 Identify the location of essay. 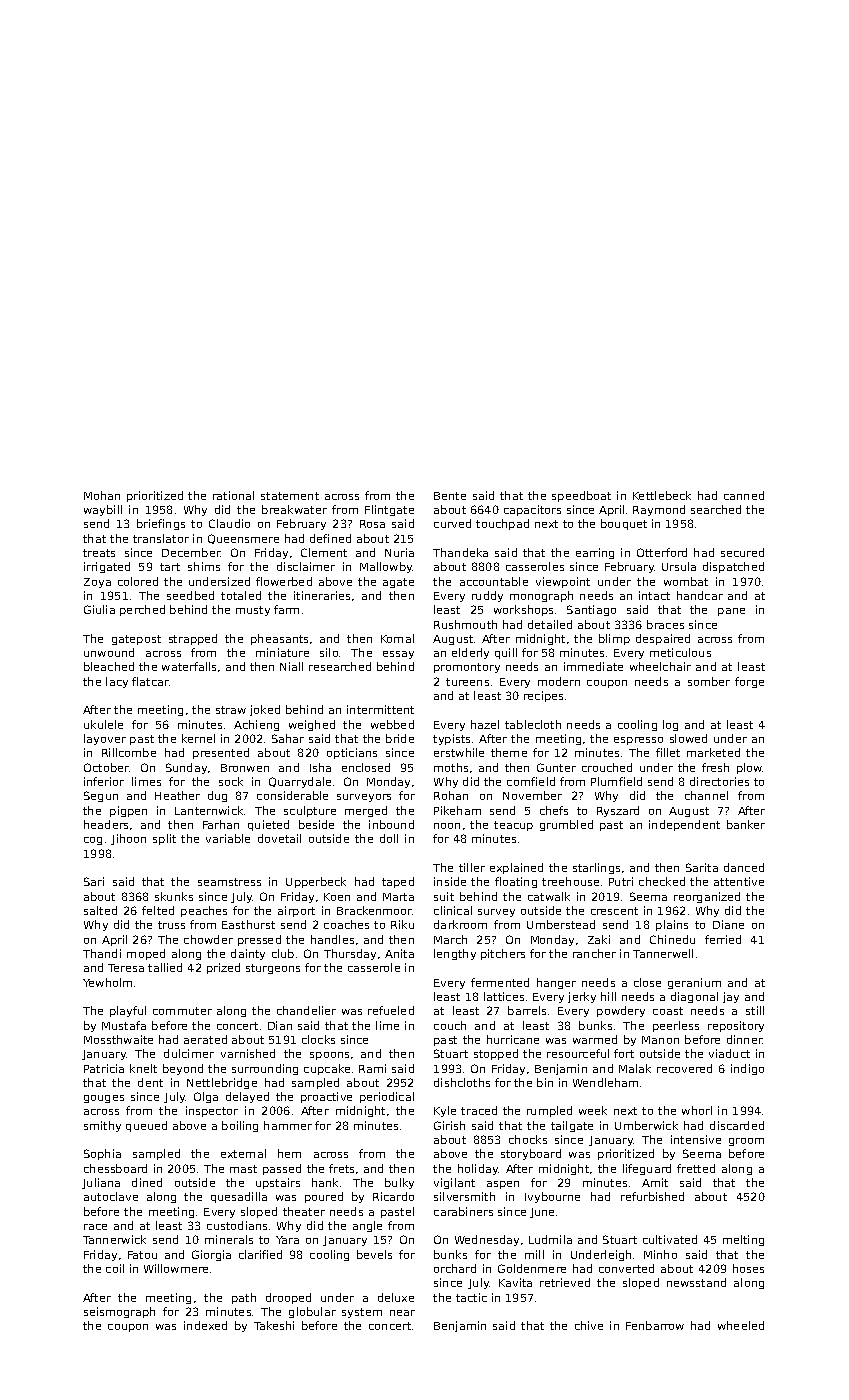
(398, 655).
